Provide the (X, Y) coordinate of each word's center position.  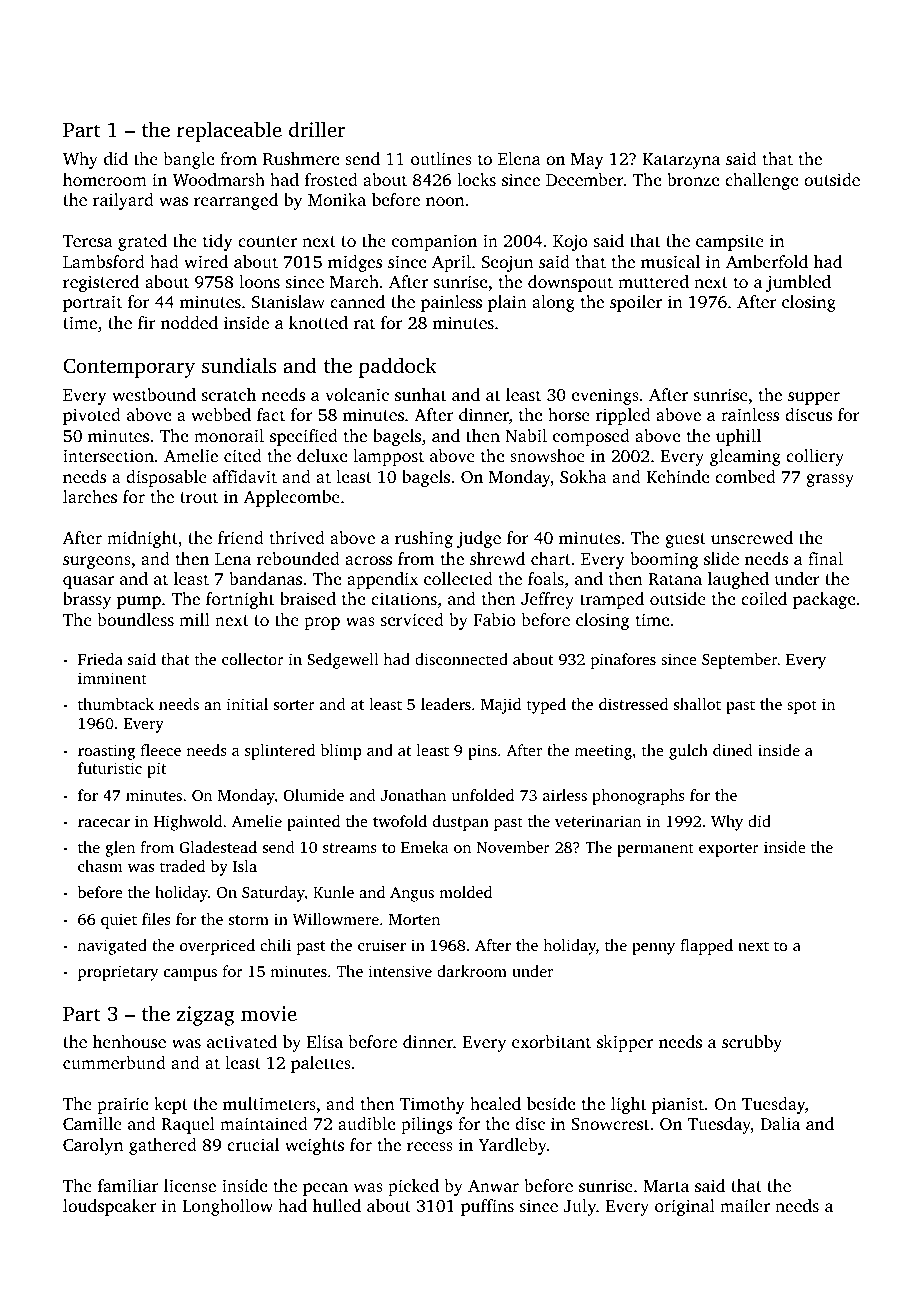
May (587, 161)
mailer (745, 1205)
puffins (487, 1207)
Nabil (526, 435)
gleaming (745, 457)
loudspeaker (109, 1207)
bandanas (265, 578)
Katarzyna (681, 161)
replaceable (229, 131)
